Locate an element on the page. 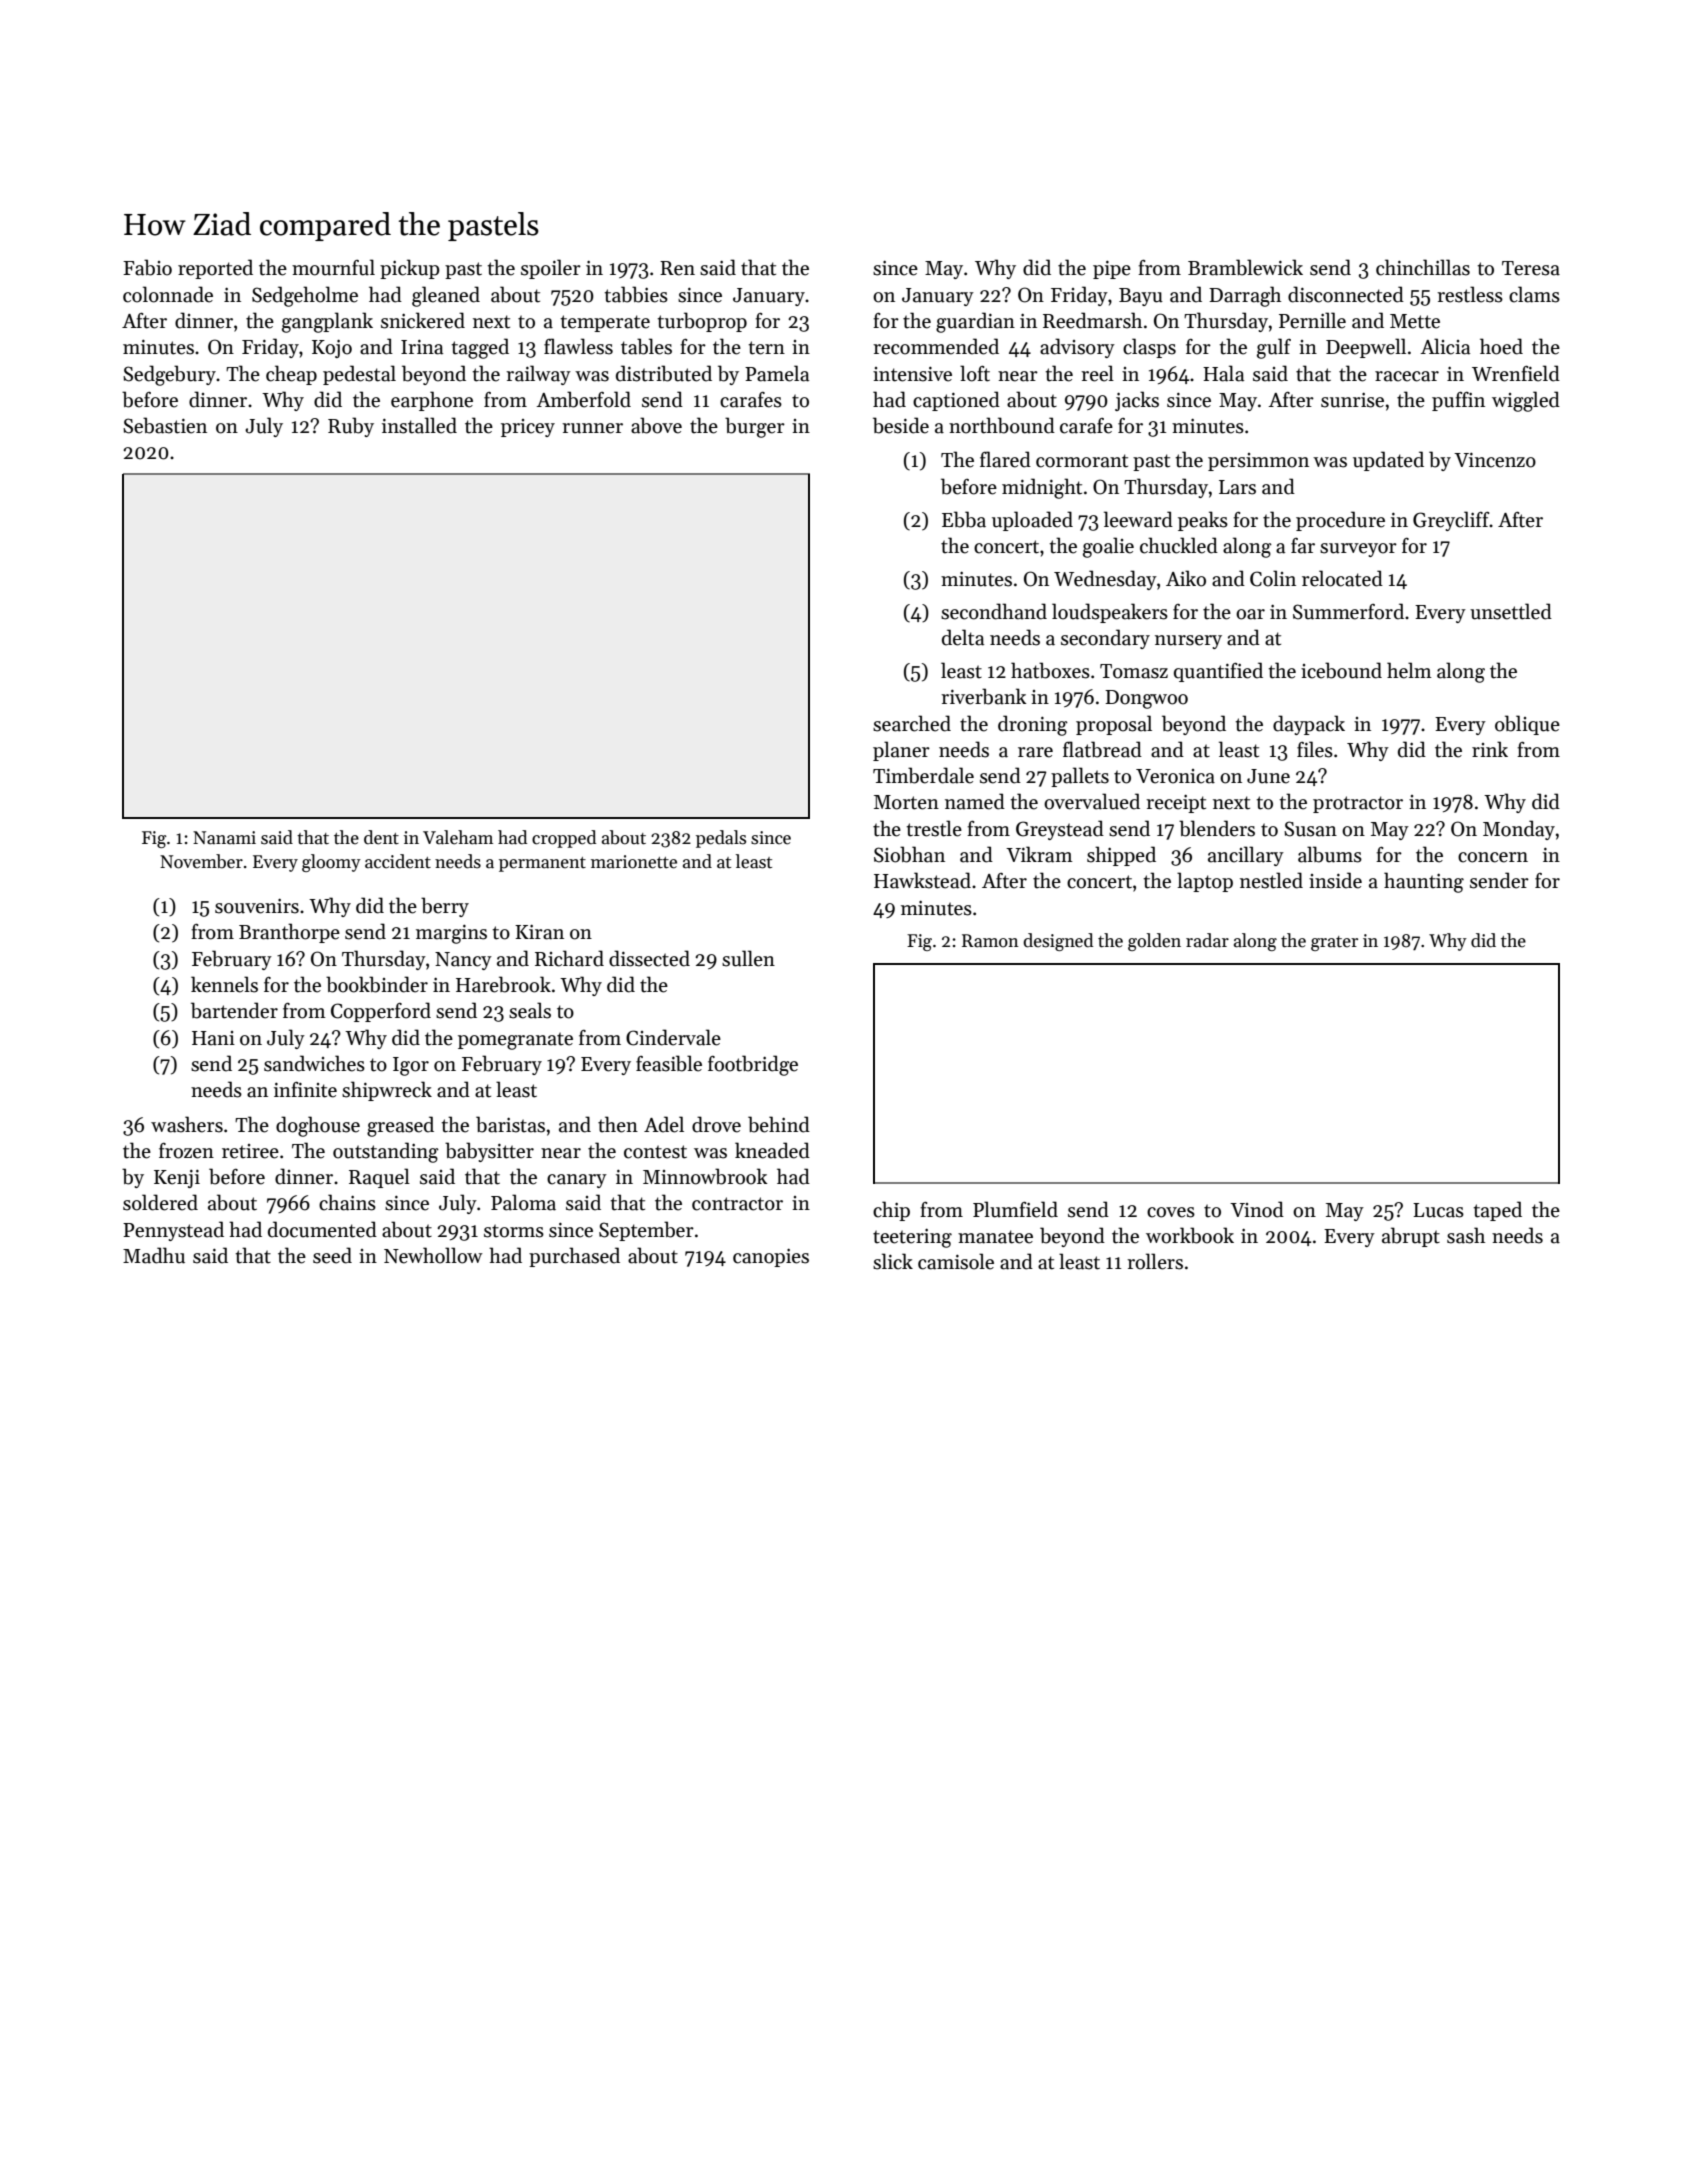 The width and height of the document is (1683, 2178). Ramon is located at coordinates (990, 941).
